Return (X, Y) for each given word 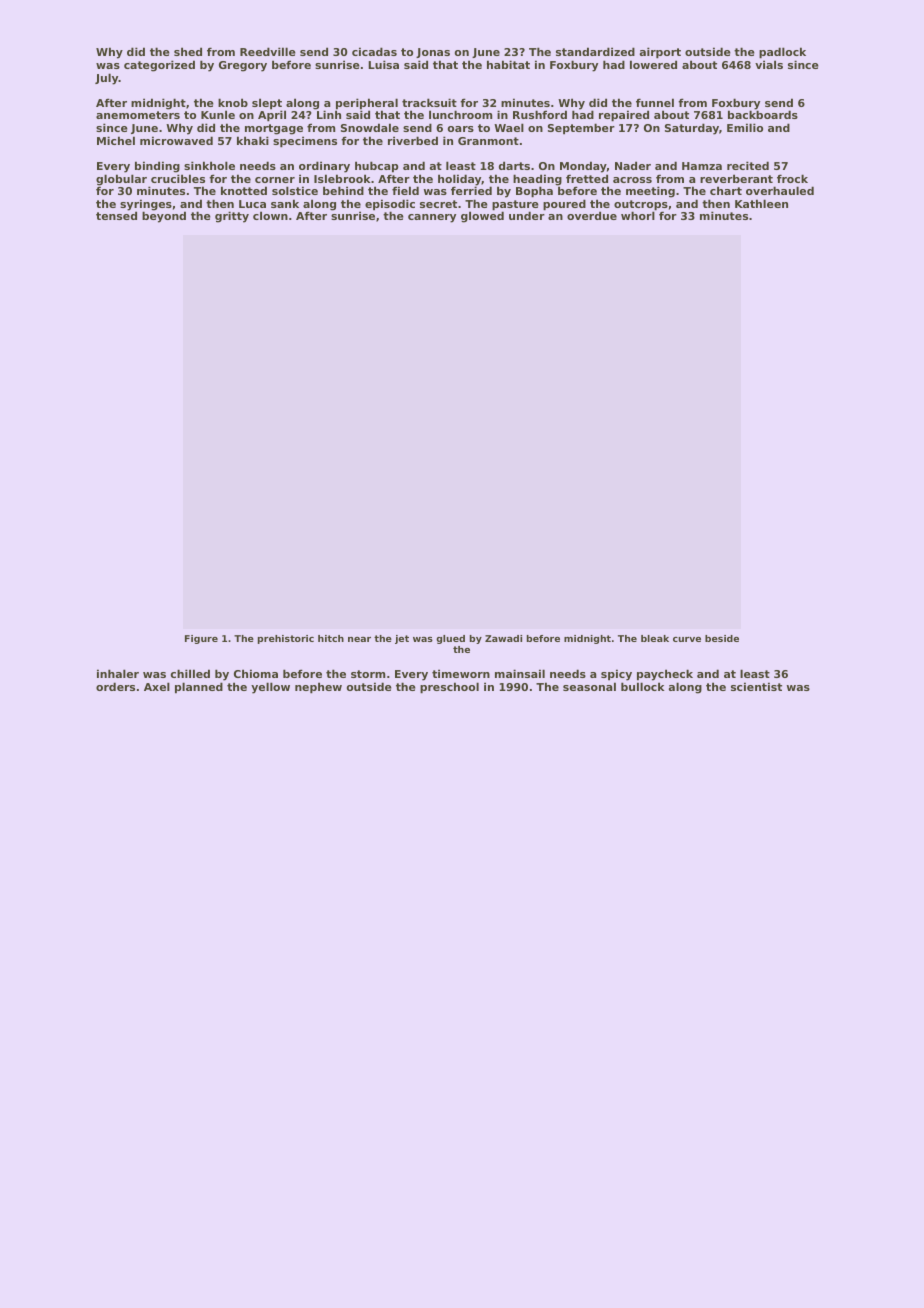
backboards (763, 115)
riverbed (413, 140)
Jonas (433, 53)
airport (660, 53)
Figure (201, 639)
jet (402, 639)
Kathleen (761, 203)
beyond (164, 217)
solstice (295, 190)
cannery (432, 218)
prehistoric (286, 639)
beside (722, 638)
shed (188, 51)
